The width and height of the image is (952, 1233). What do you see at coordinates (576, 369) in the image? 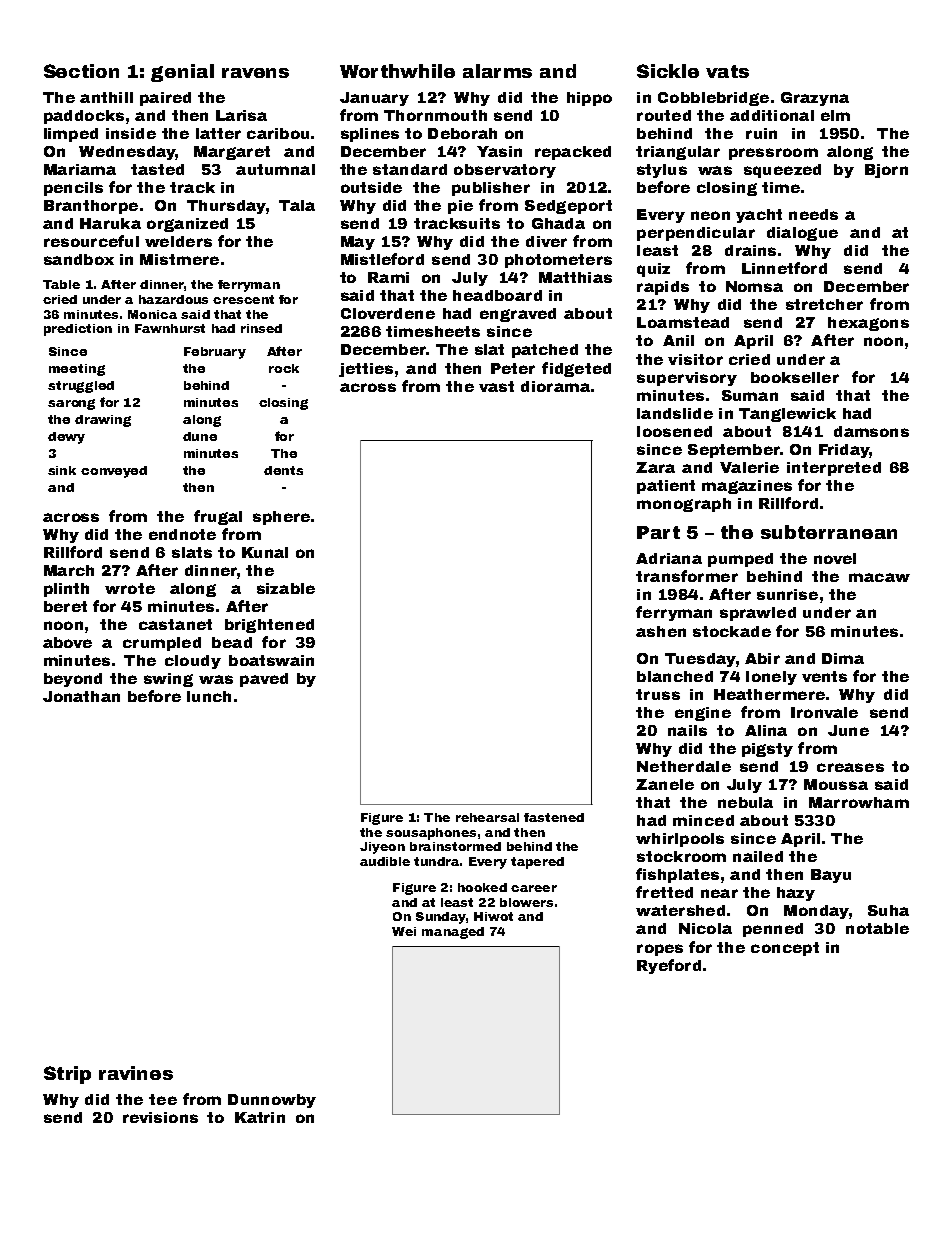
I see `fidgeted` at bounding box center [576, 369].
